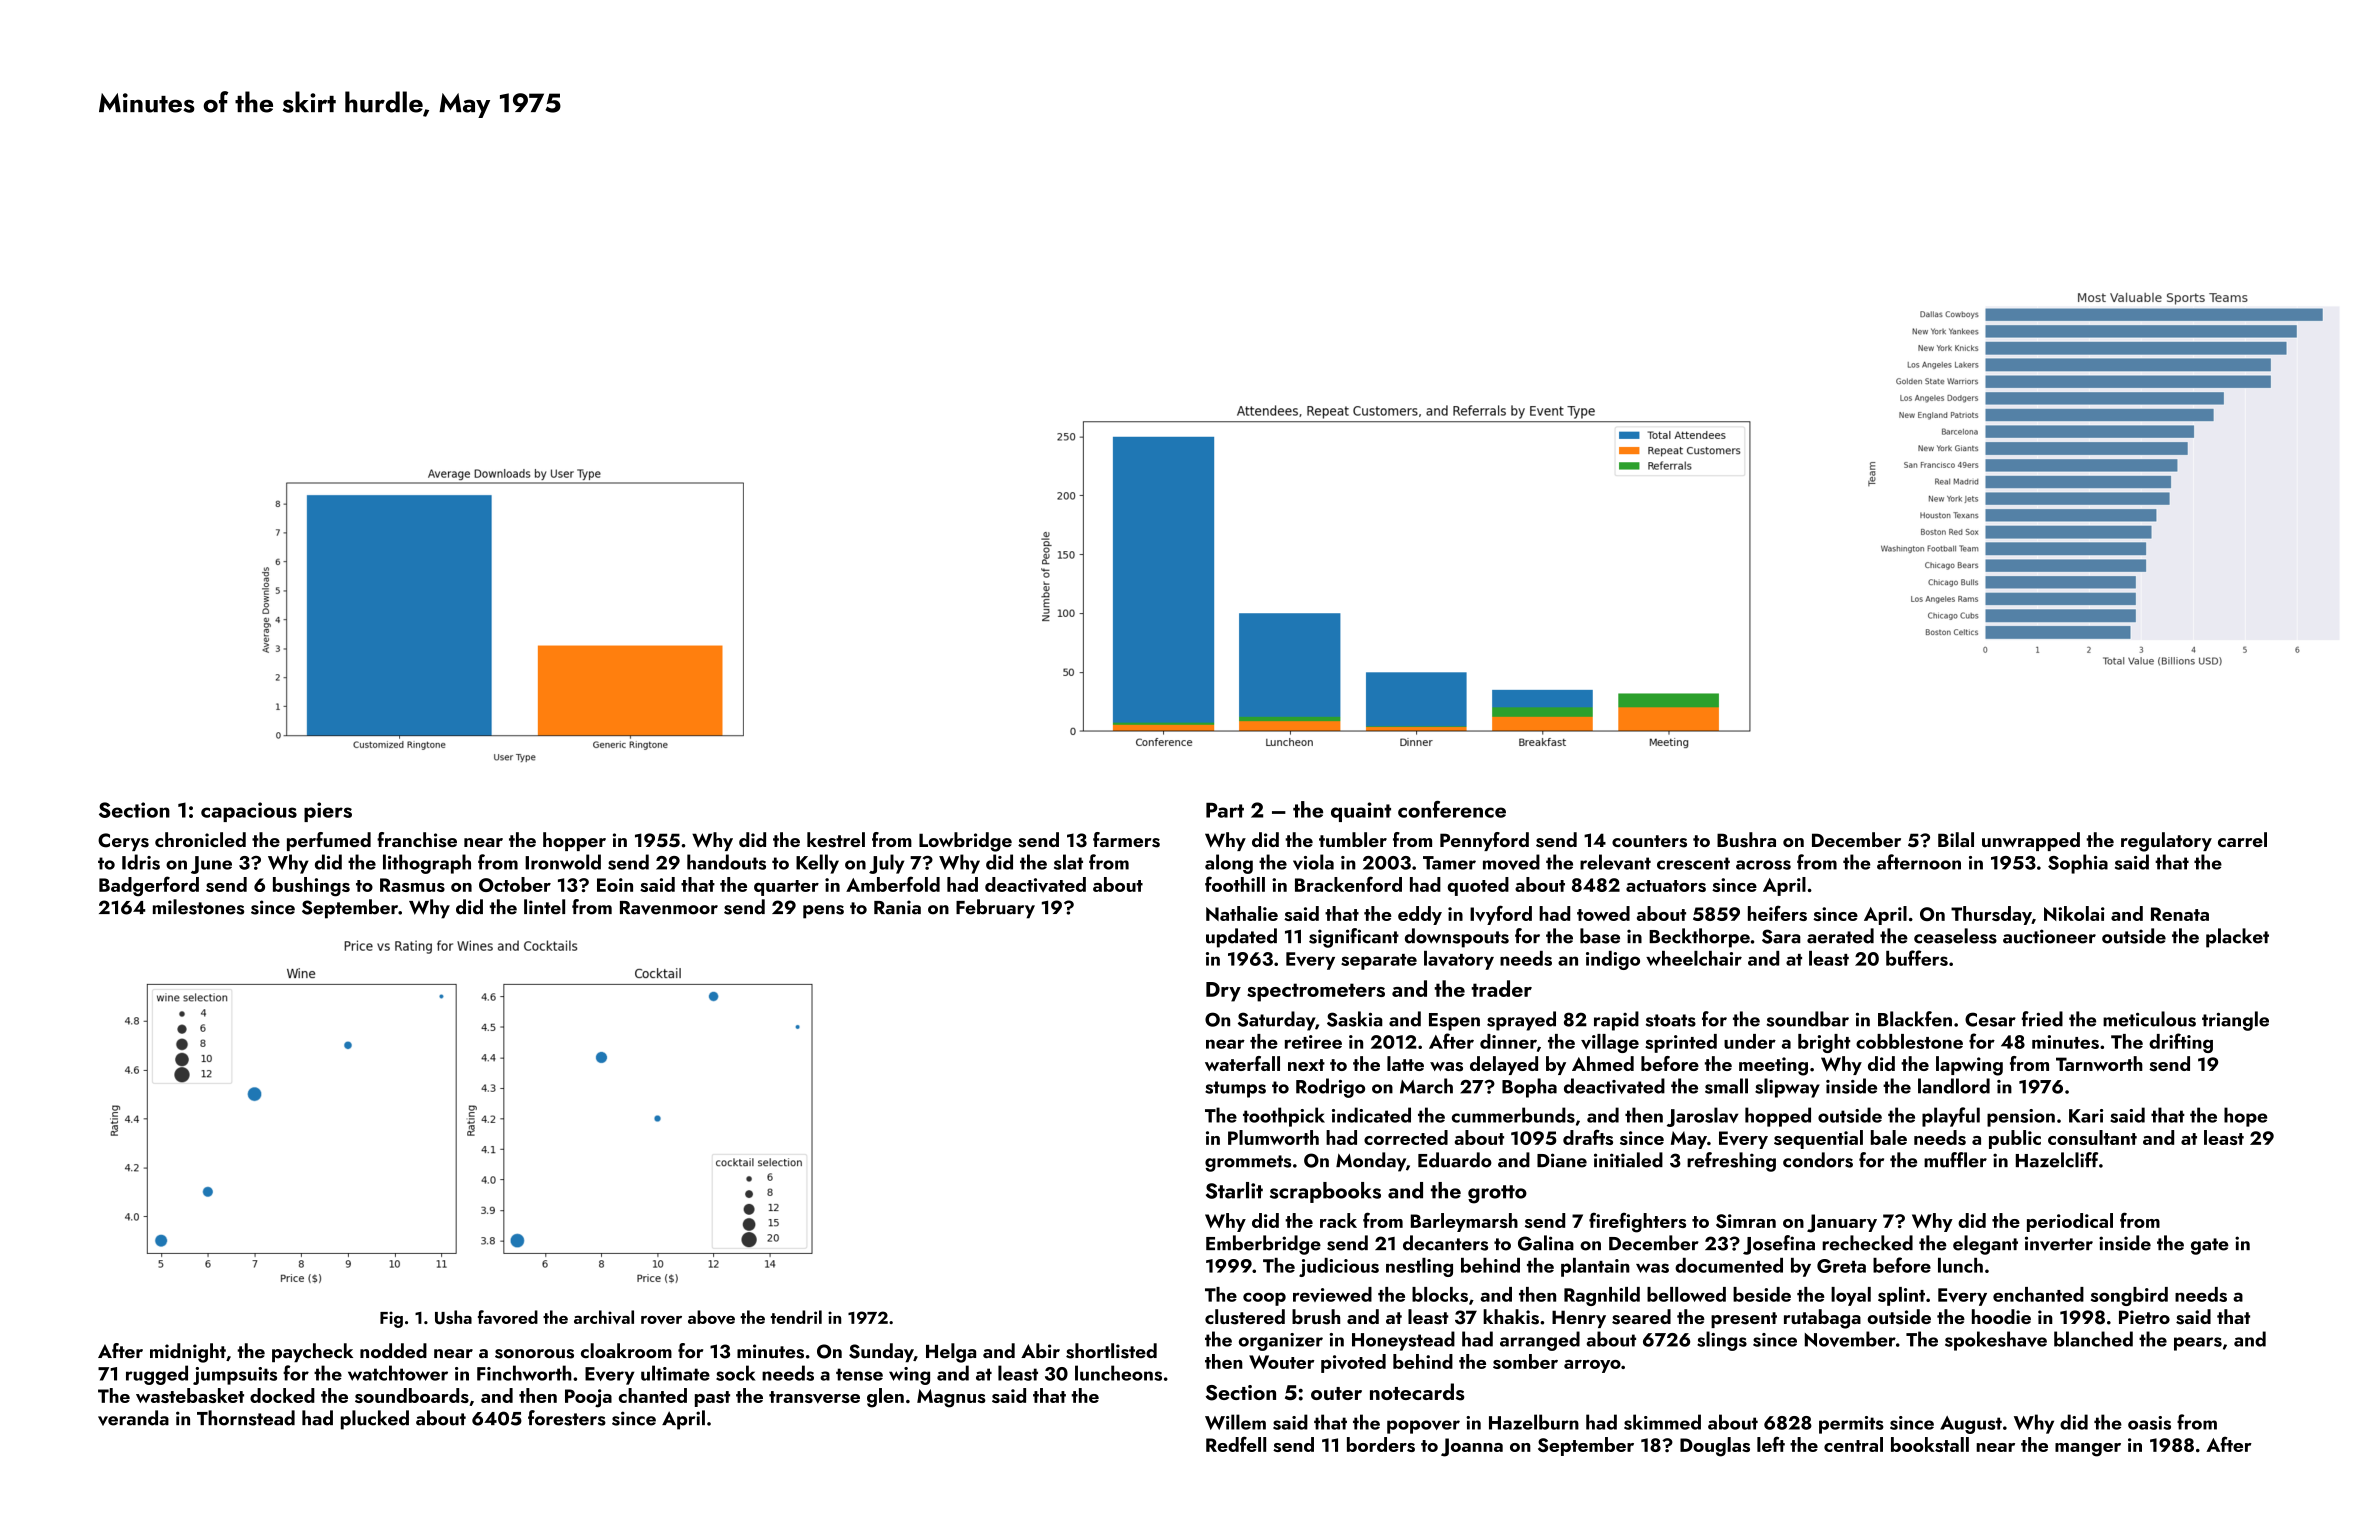  Describe the element at coordinates (2057, 1160) in the image. I see `Hazelcliff` at that location.
